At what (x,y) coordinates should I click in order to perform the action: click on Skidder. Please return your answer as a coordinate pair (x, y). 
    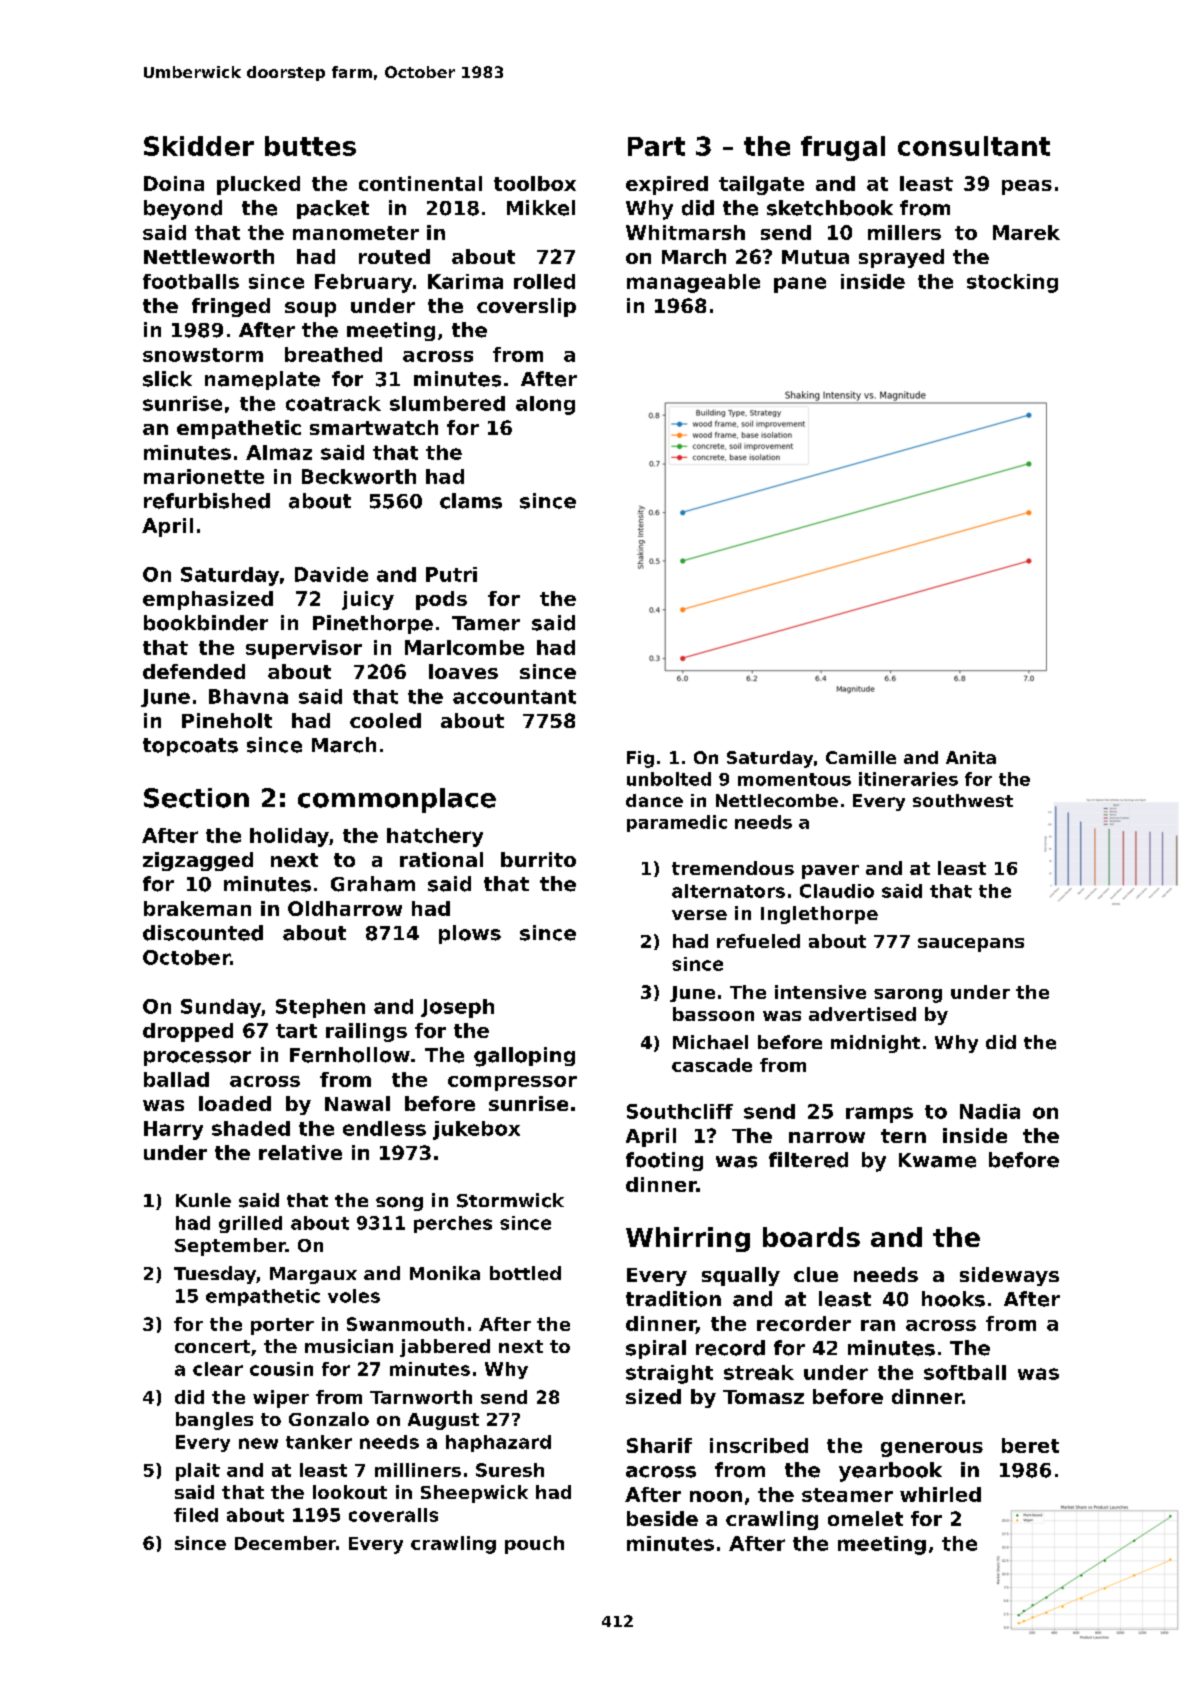
    Looking at the image, I should click on (199, 146).
